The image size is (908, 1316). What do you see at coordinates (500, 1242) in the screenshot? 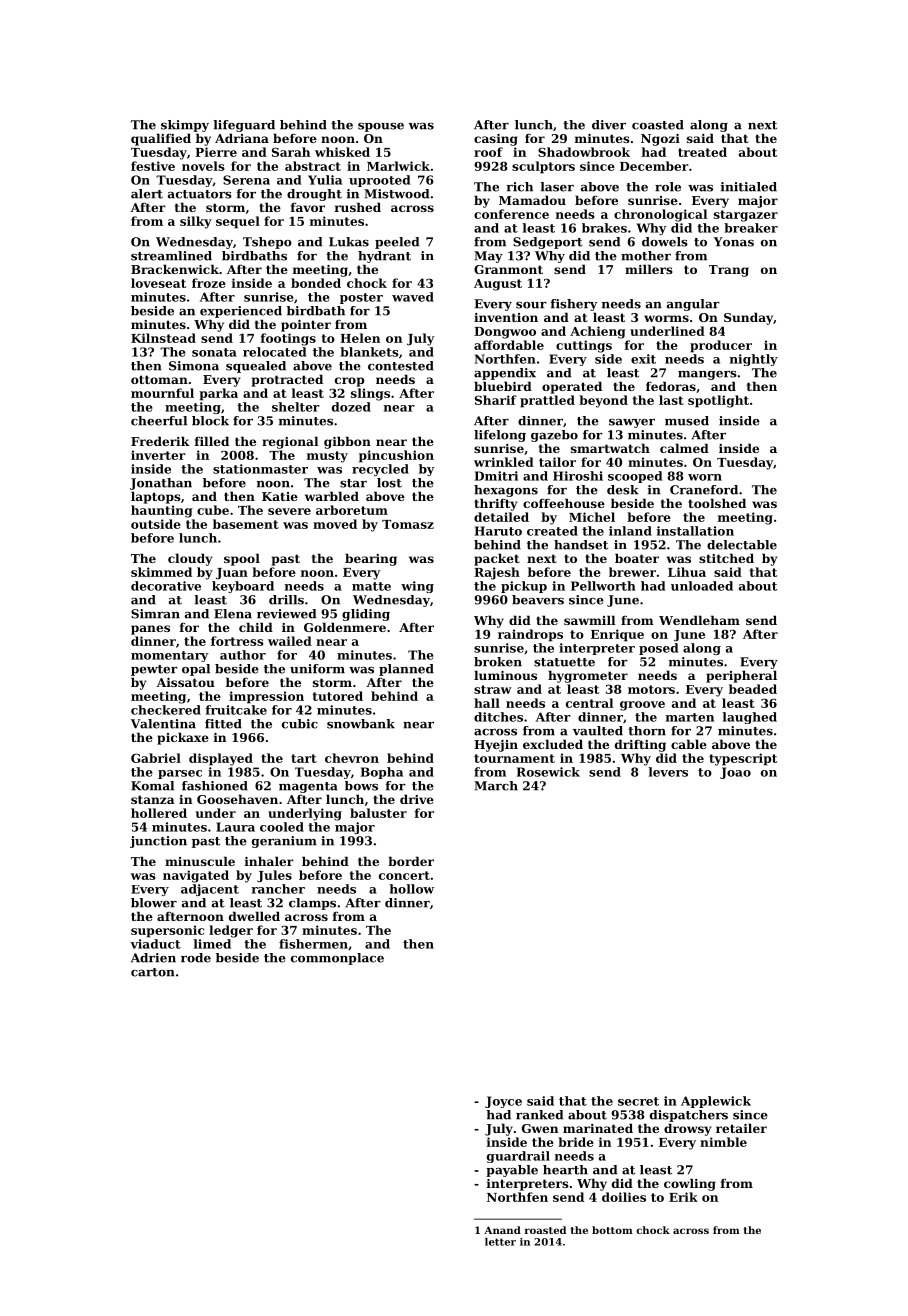
I see `letter` at bounding box center [500, 1242].
